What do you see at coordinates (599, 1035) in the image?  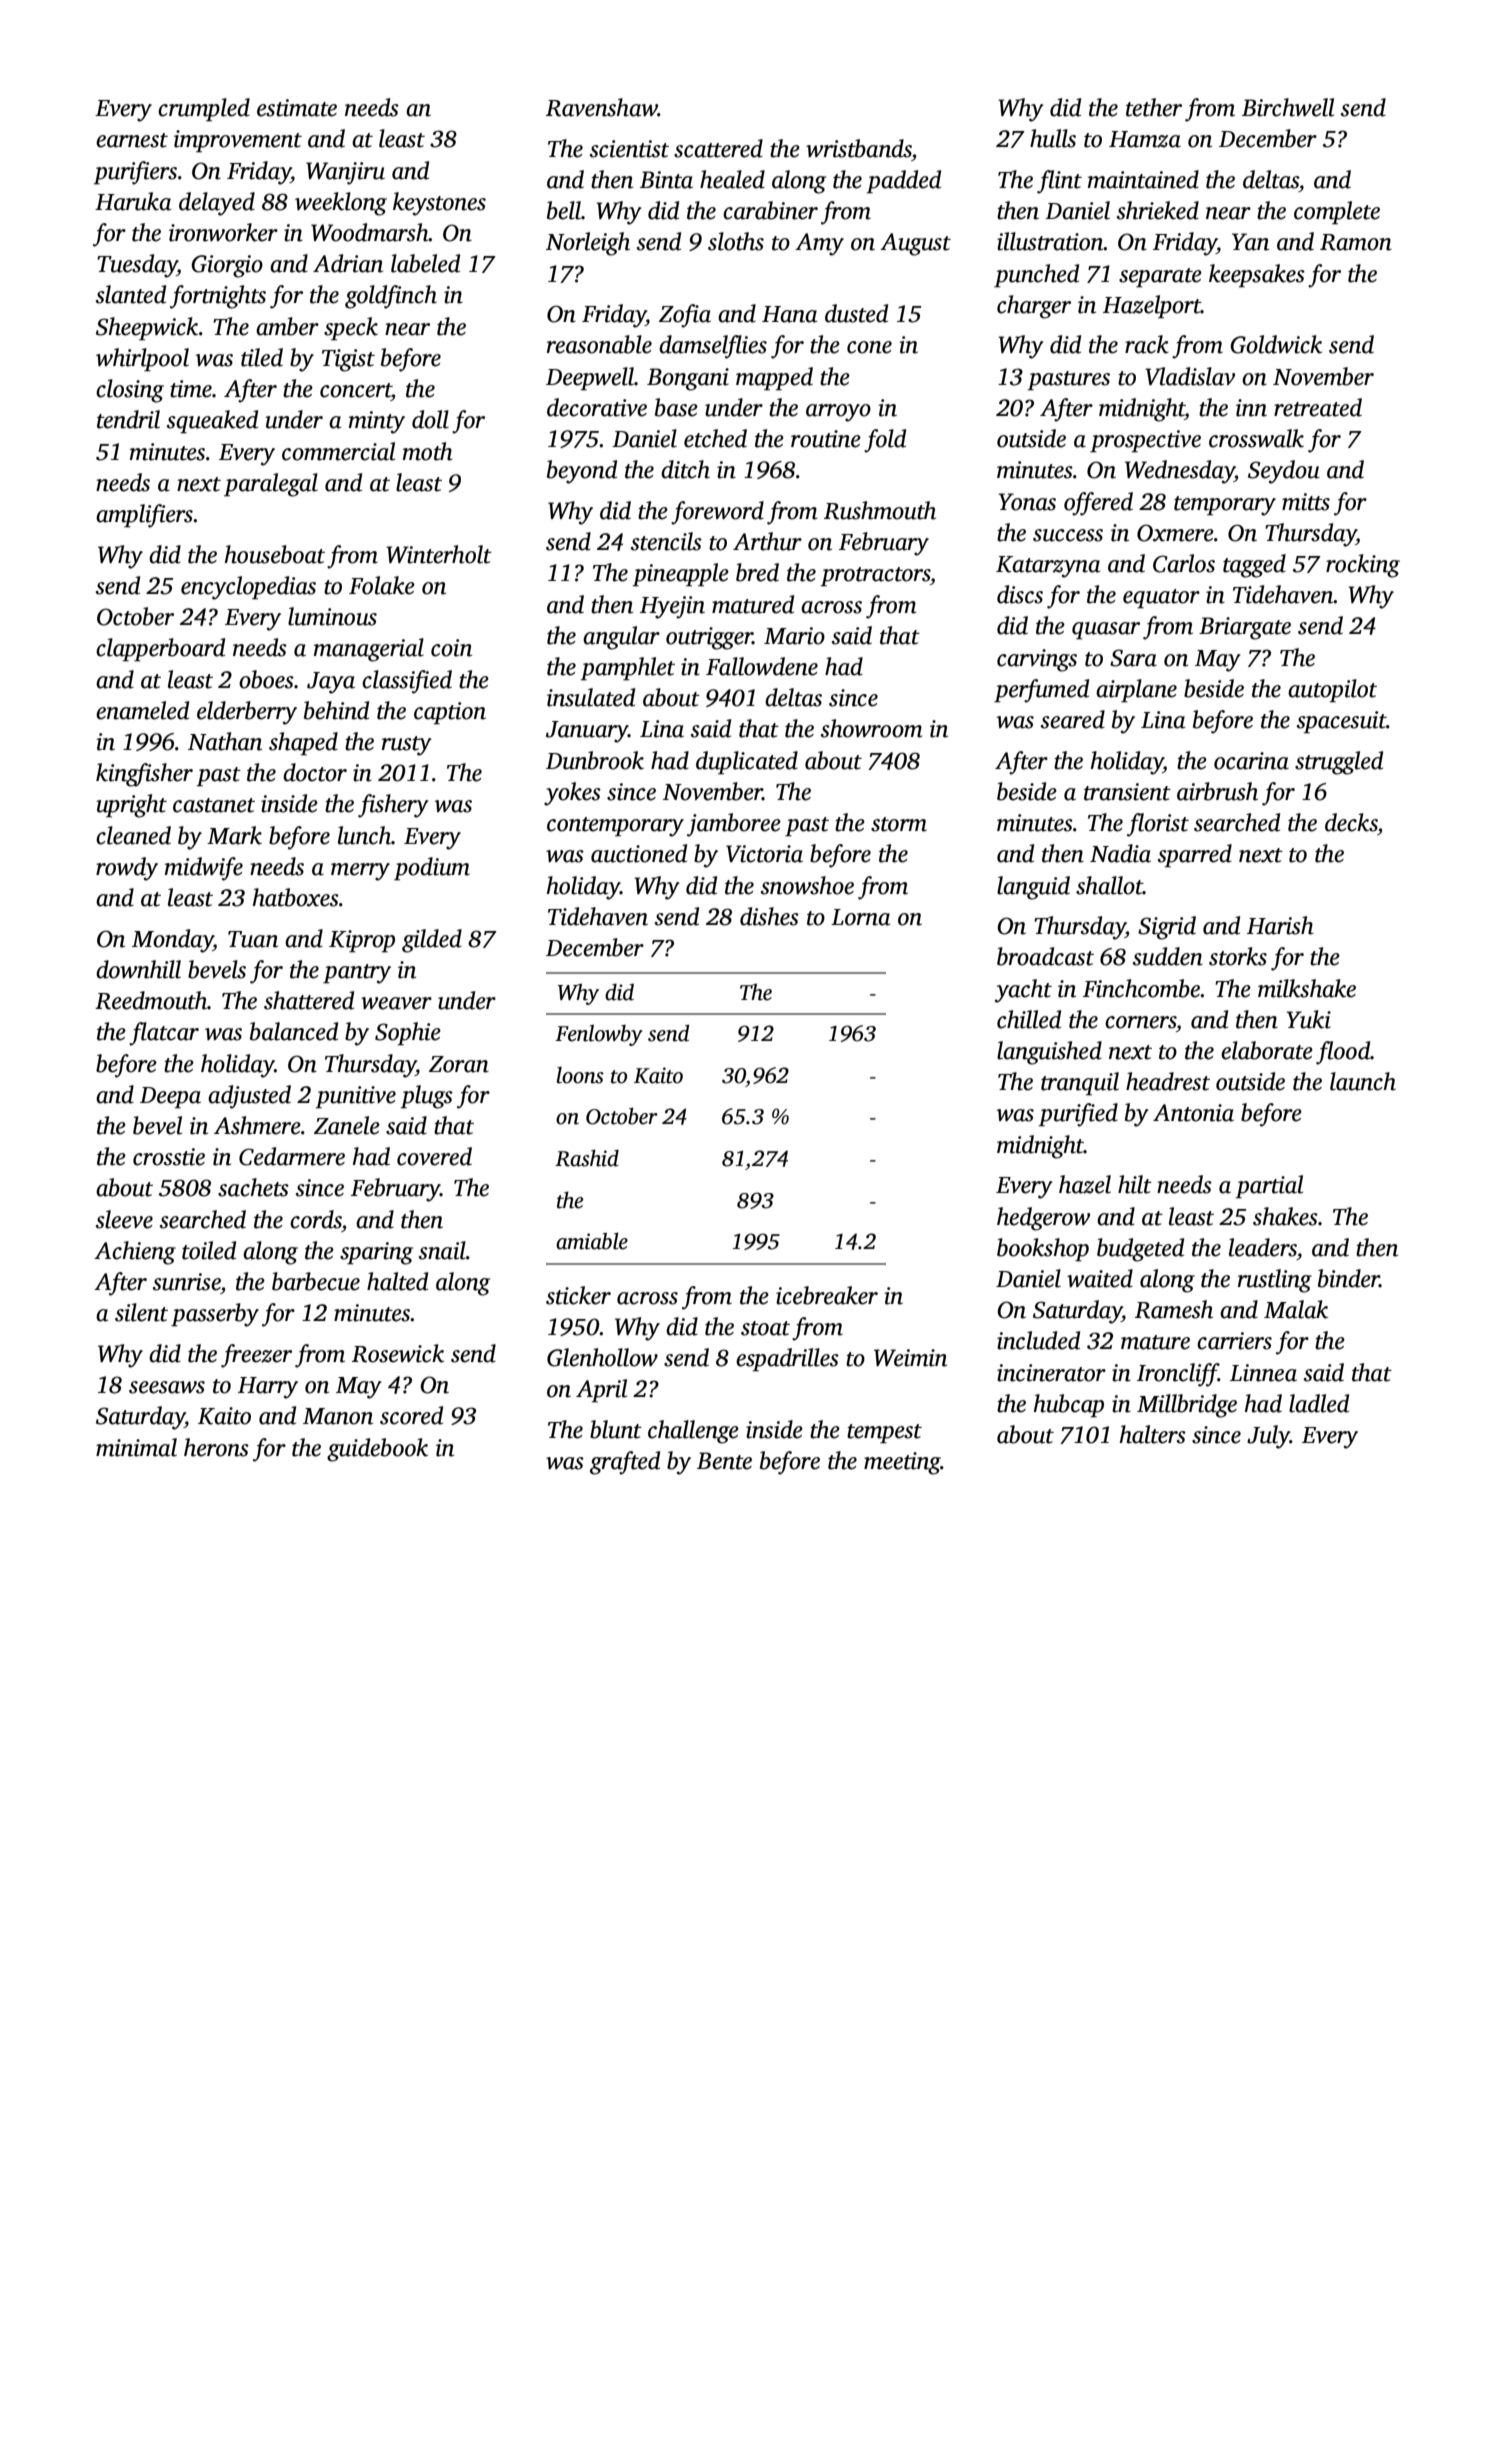 I see `Fenlowby` at bounding box center [599, 1035].
